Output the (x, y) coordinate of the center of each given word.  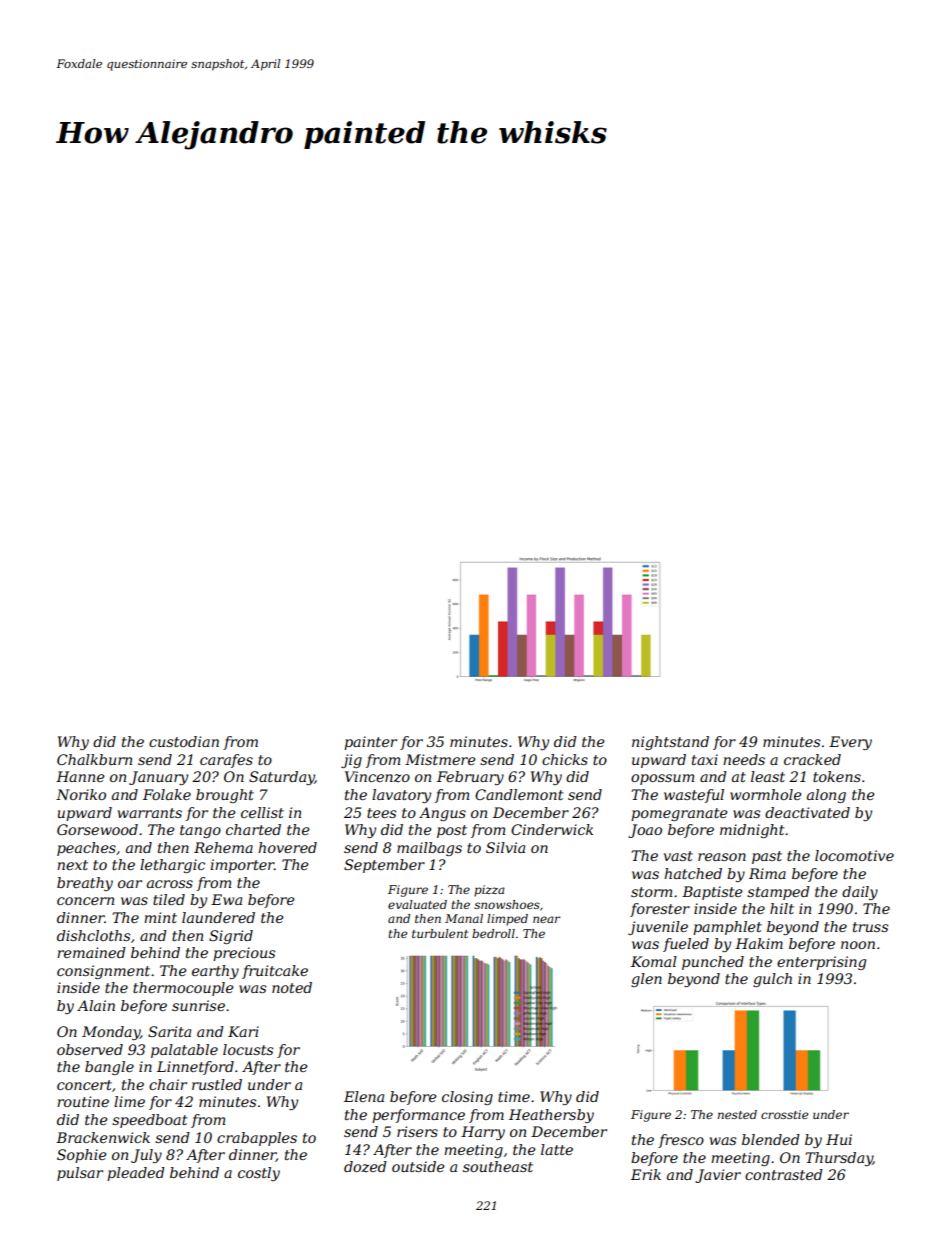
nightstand (670, 743)
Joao (645, 831)
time (514, 1096)
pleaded (136, 1174)
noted (292, 987)
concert (84, 1085)
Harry (483, 1133)
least (768, 776)
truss (870, 927)
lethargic (172, 866)
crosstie (784, 1114)
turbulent (440, 933)
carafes (226, 761)
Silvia (505, 847)
